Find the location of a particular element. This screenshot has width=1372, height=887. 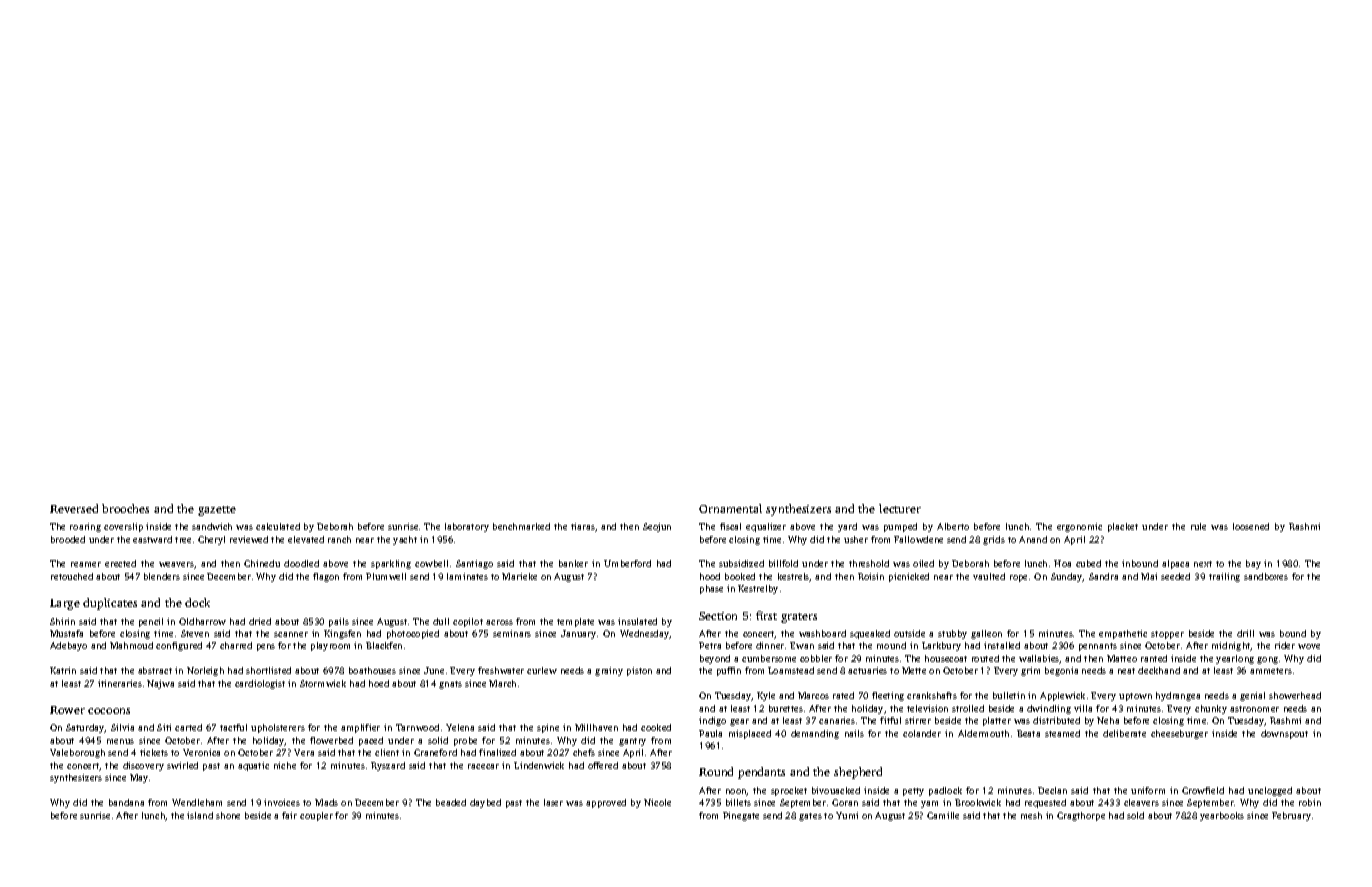

Petra is located at coordinates (710, 645).
